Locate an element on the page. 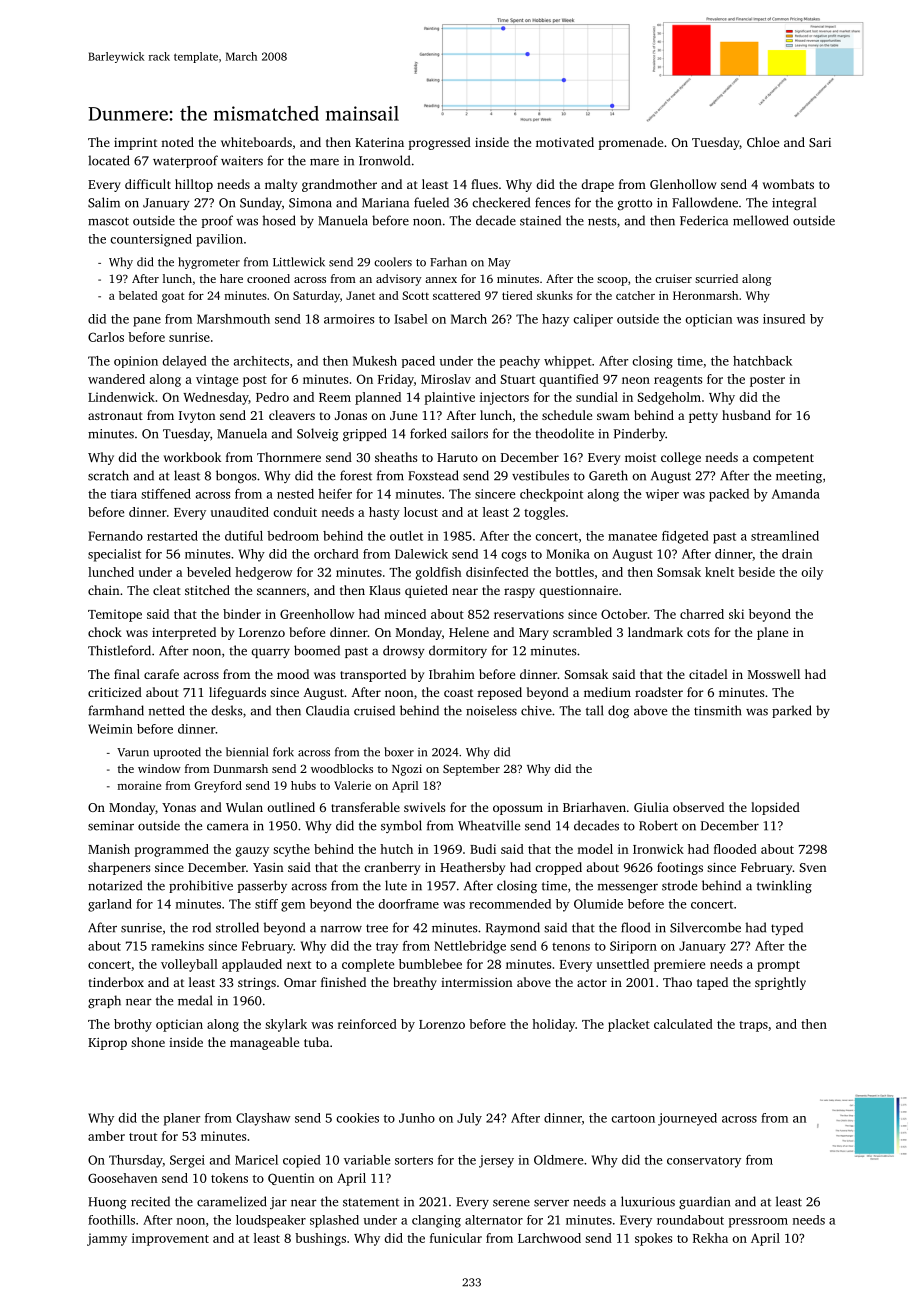  insured is located at coordinates (784, 319).
